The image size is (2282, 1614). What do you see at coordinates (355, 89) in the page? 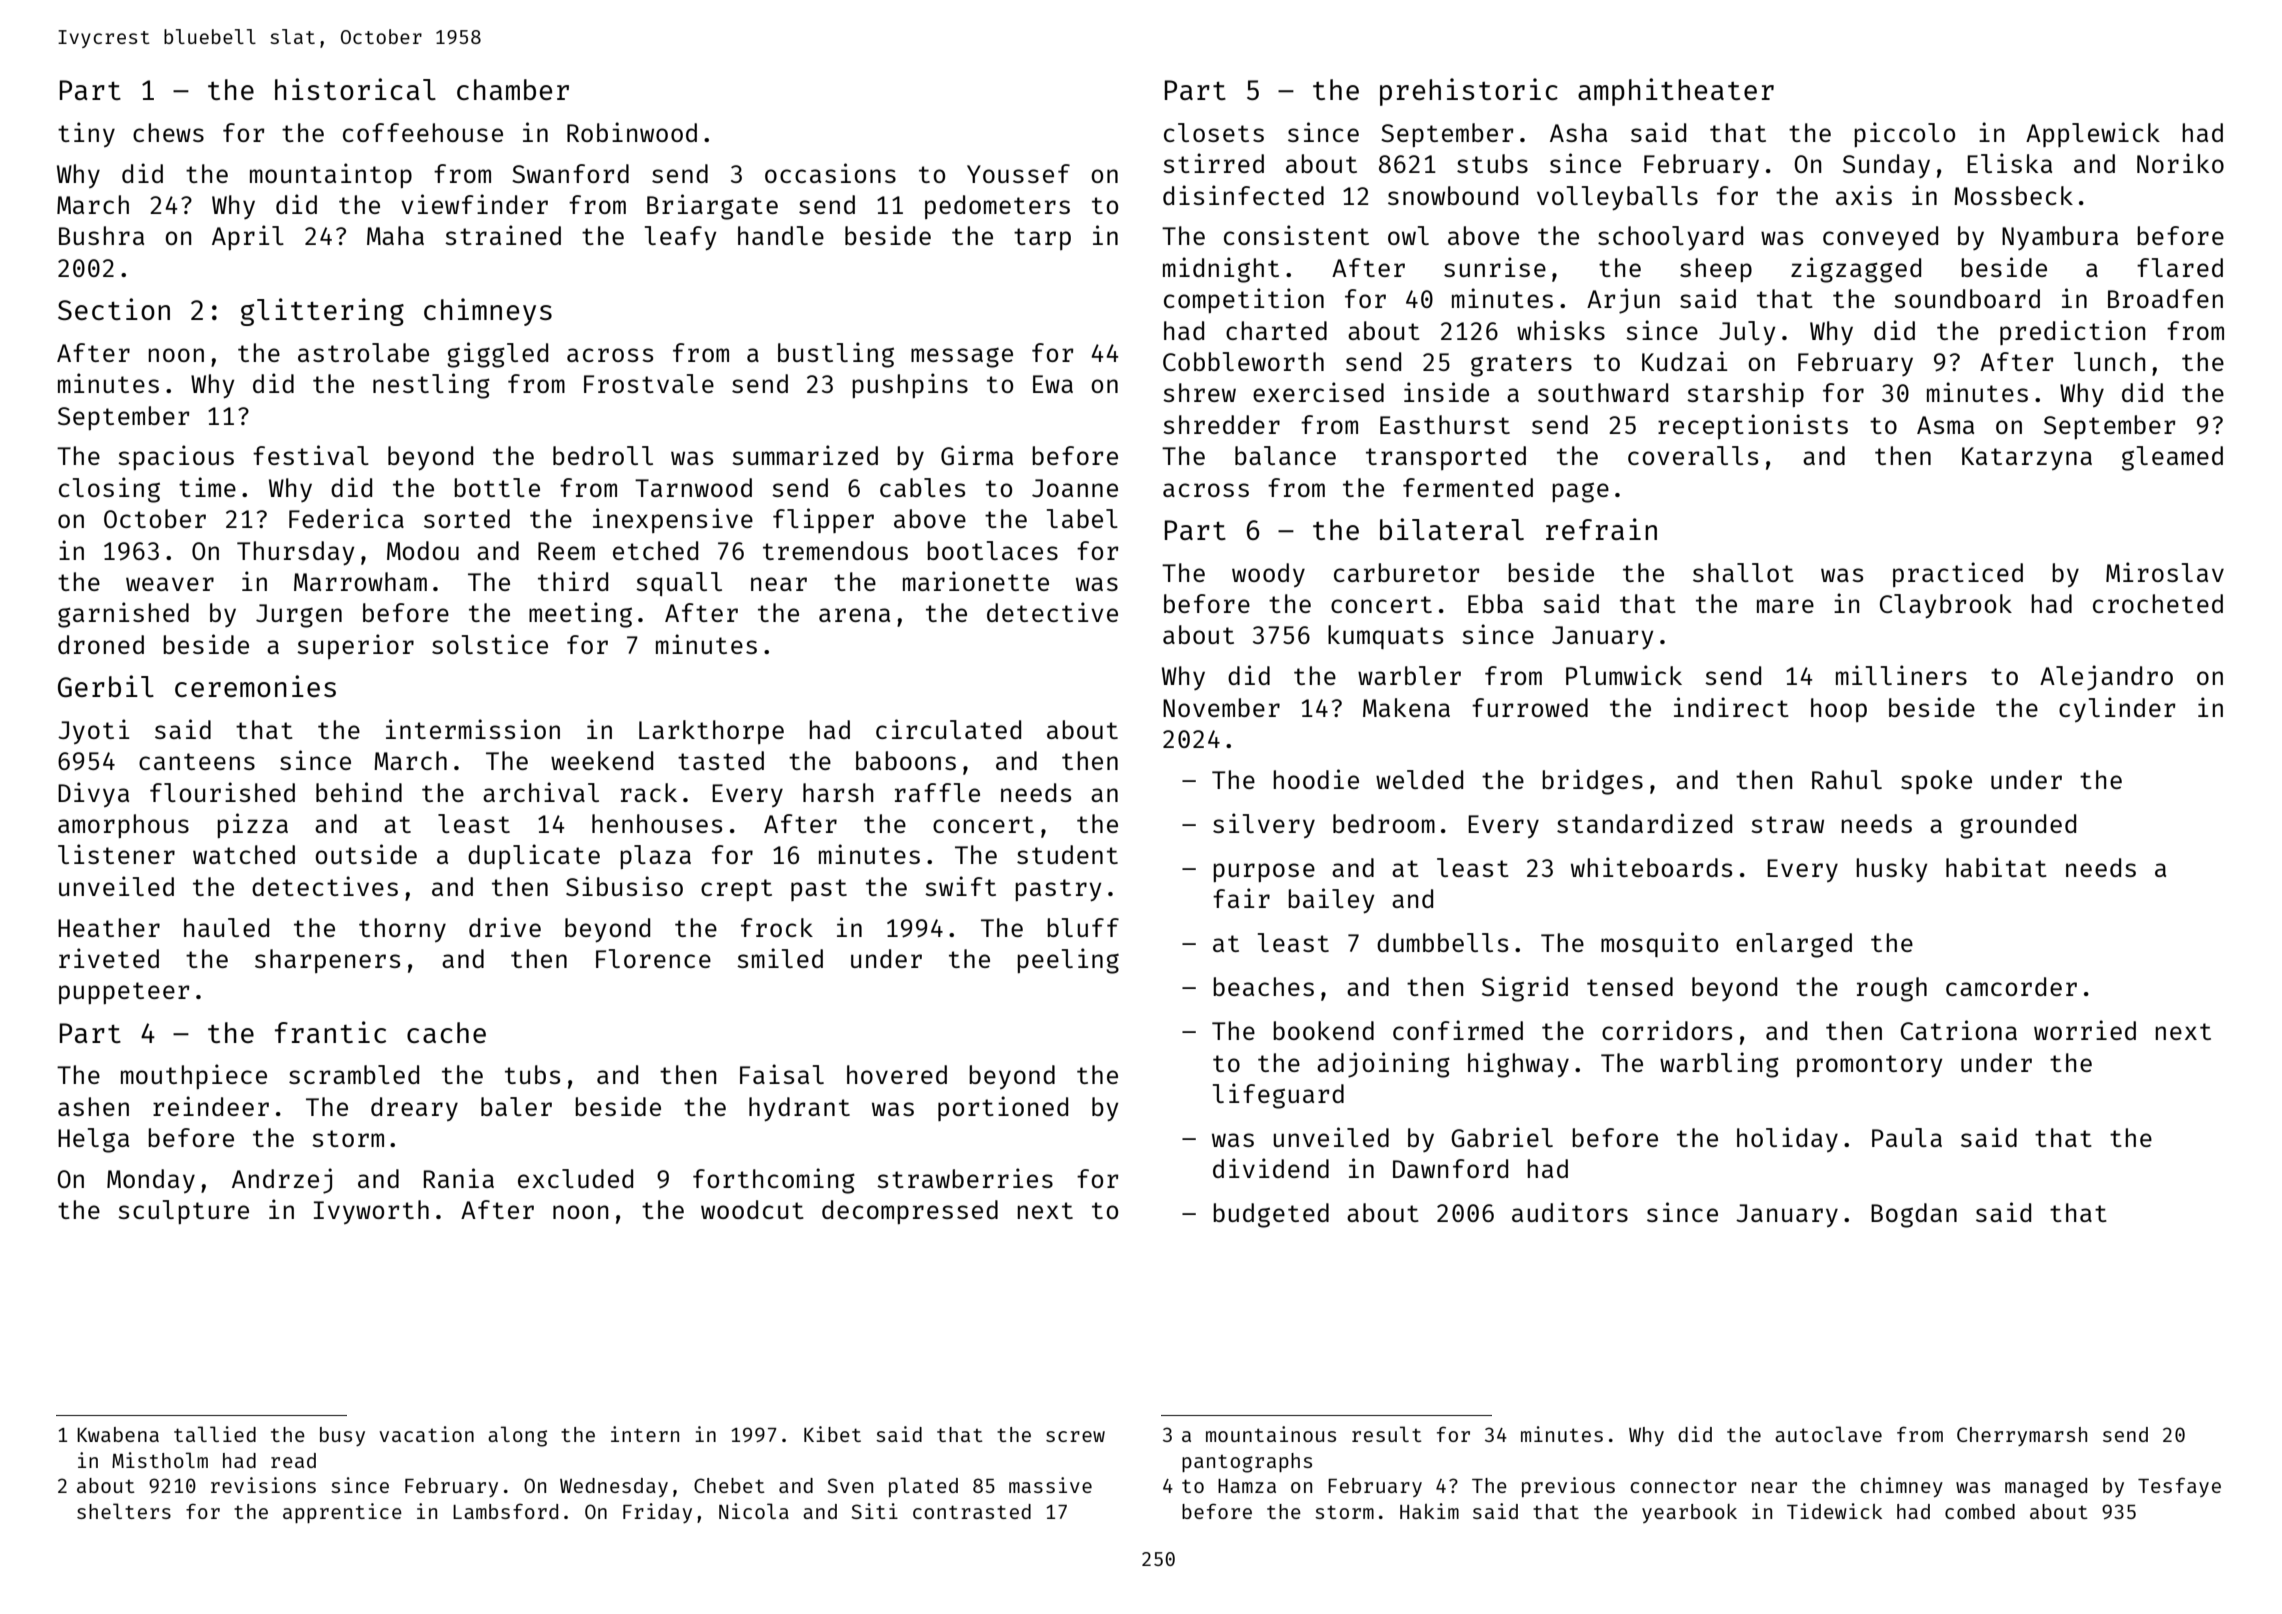
I see `historical` at bounding box center [355, 89].
